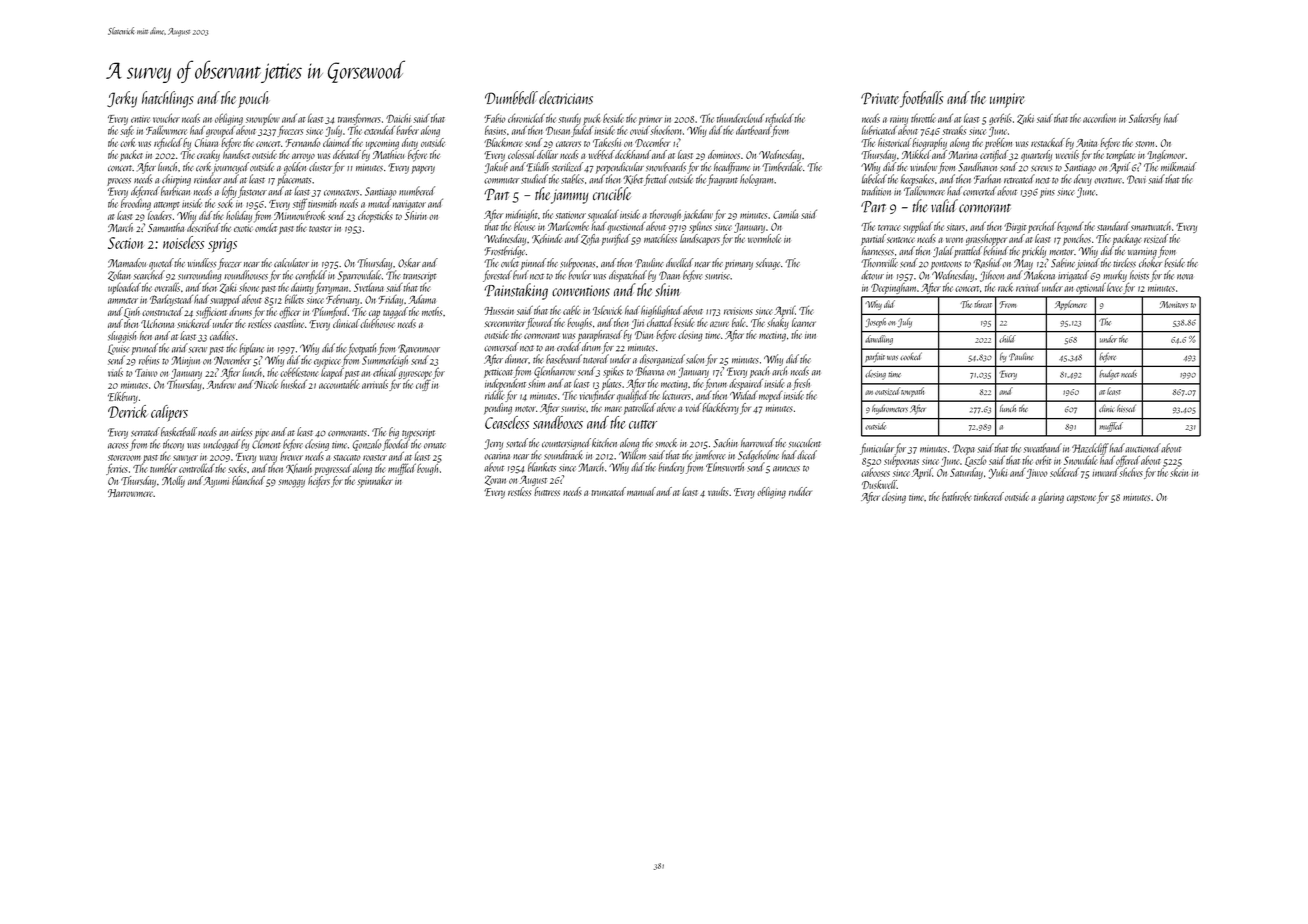 This page has height=924, width=1308. What do you see at coordinates (341, 192) in the page?
I see `connectors` at bounding box center [341, 192].
